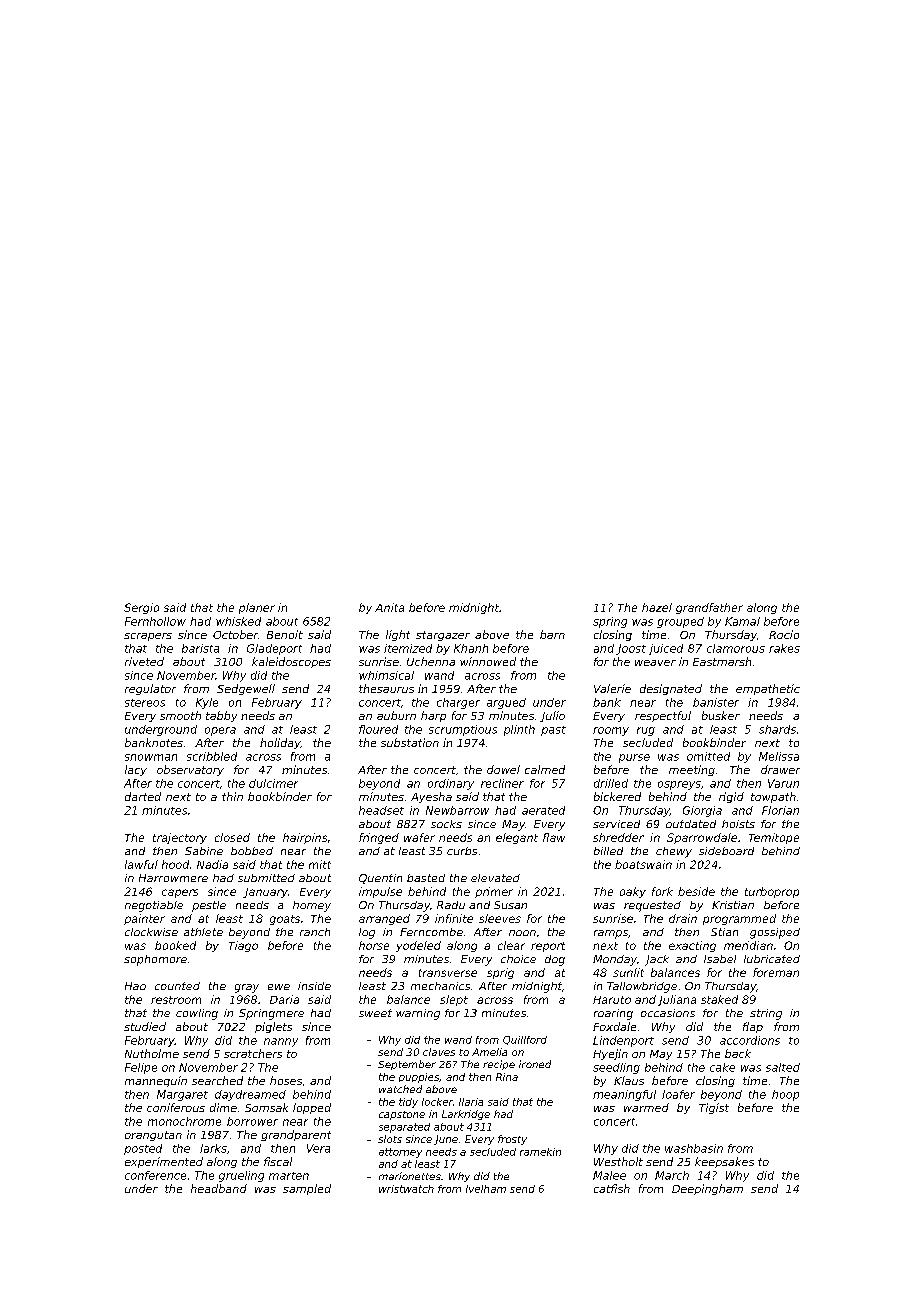 This screenshot has height=1308, width=924. I want to click on rakes, so click(784, 648).
